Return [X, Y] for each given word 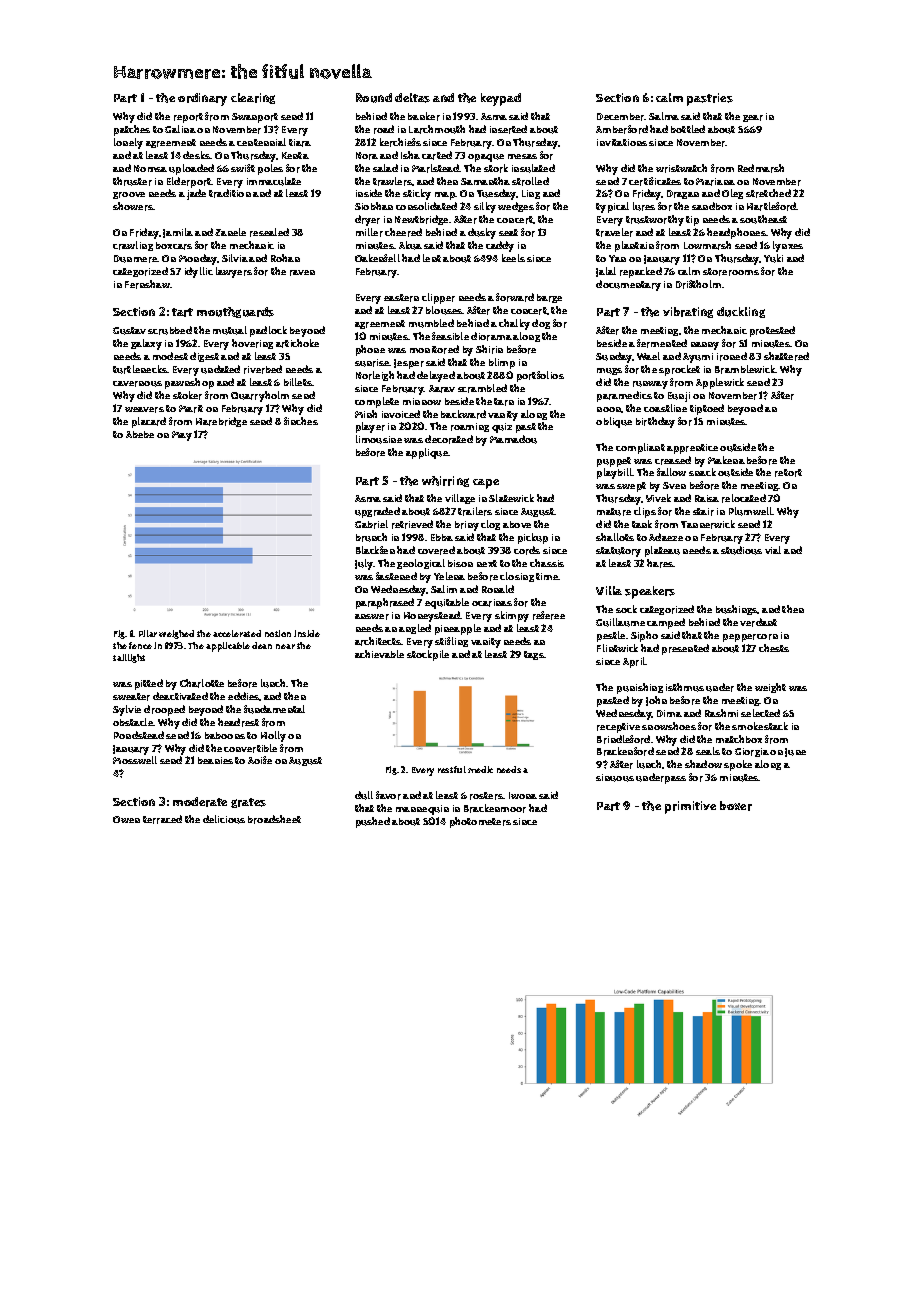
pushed [373, 822]
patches [132, 130]
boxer [736, 806]
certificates [655, 181]
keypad [501, 99]
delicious [224, 819]
